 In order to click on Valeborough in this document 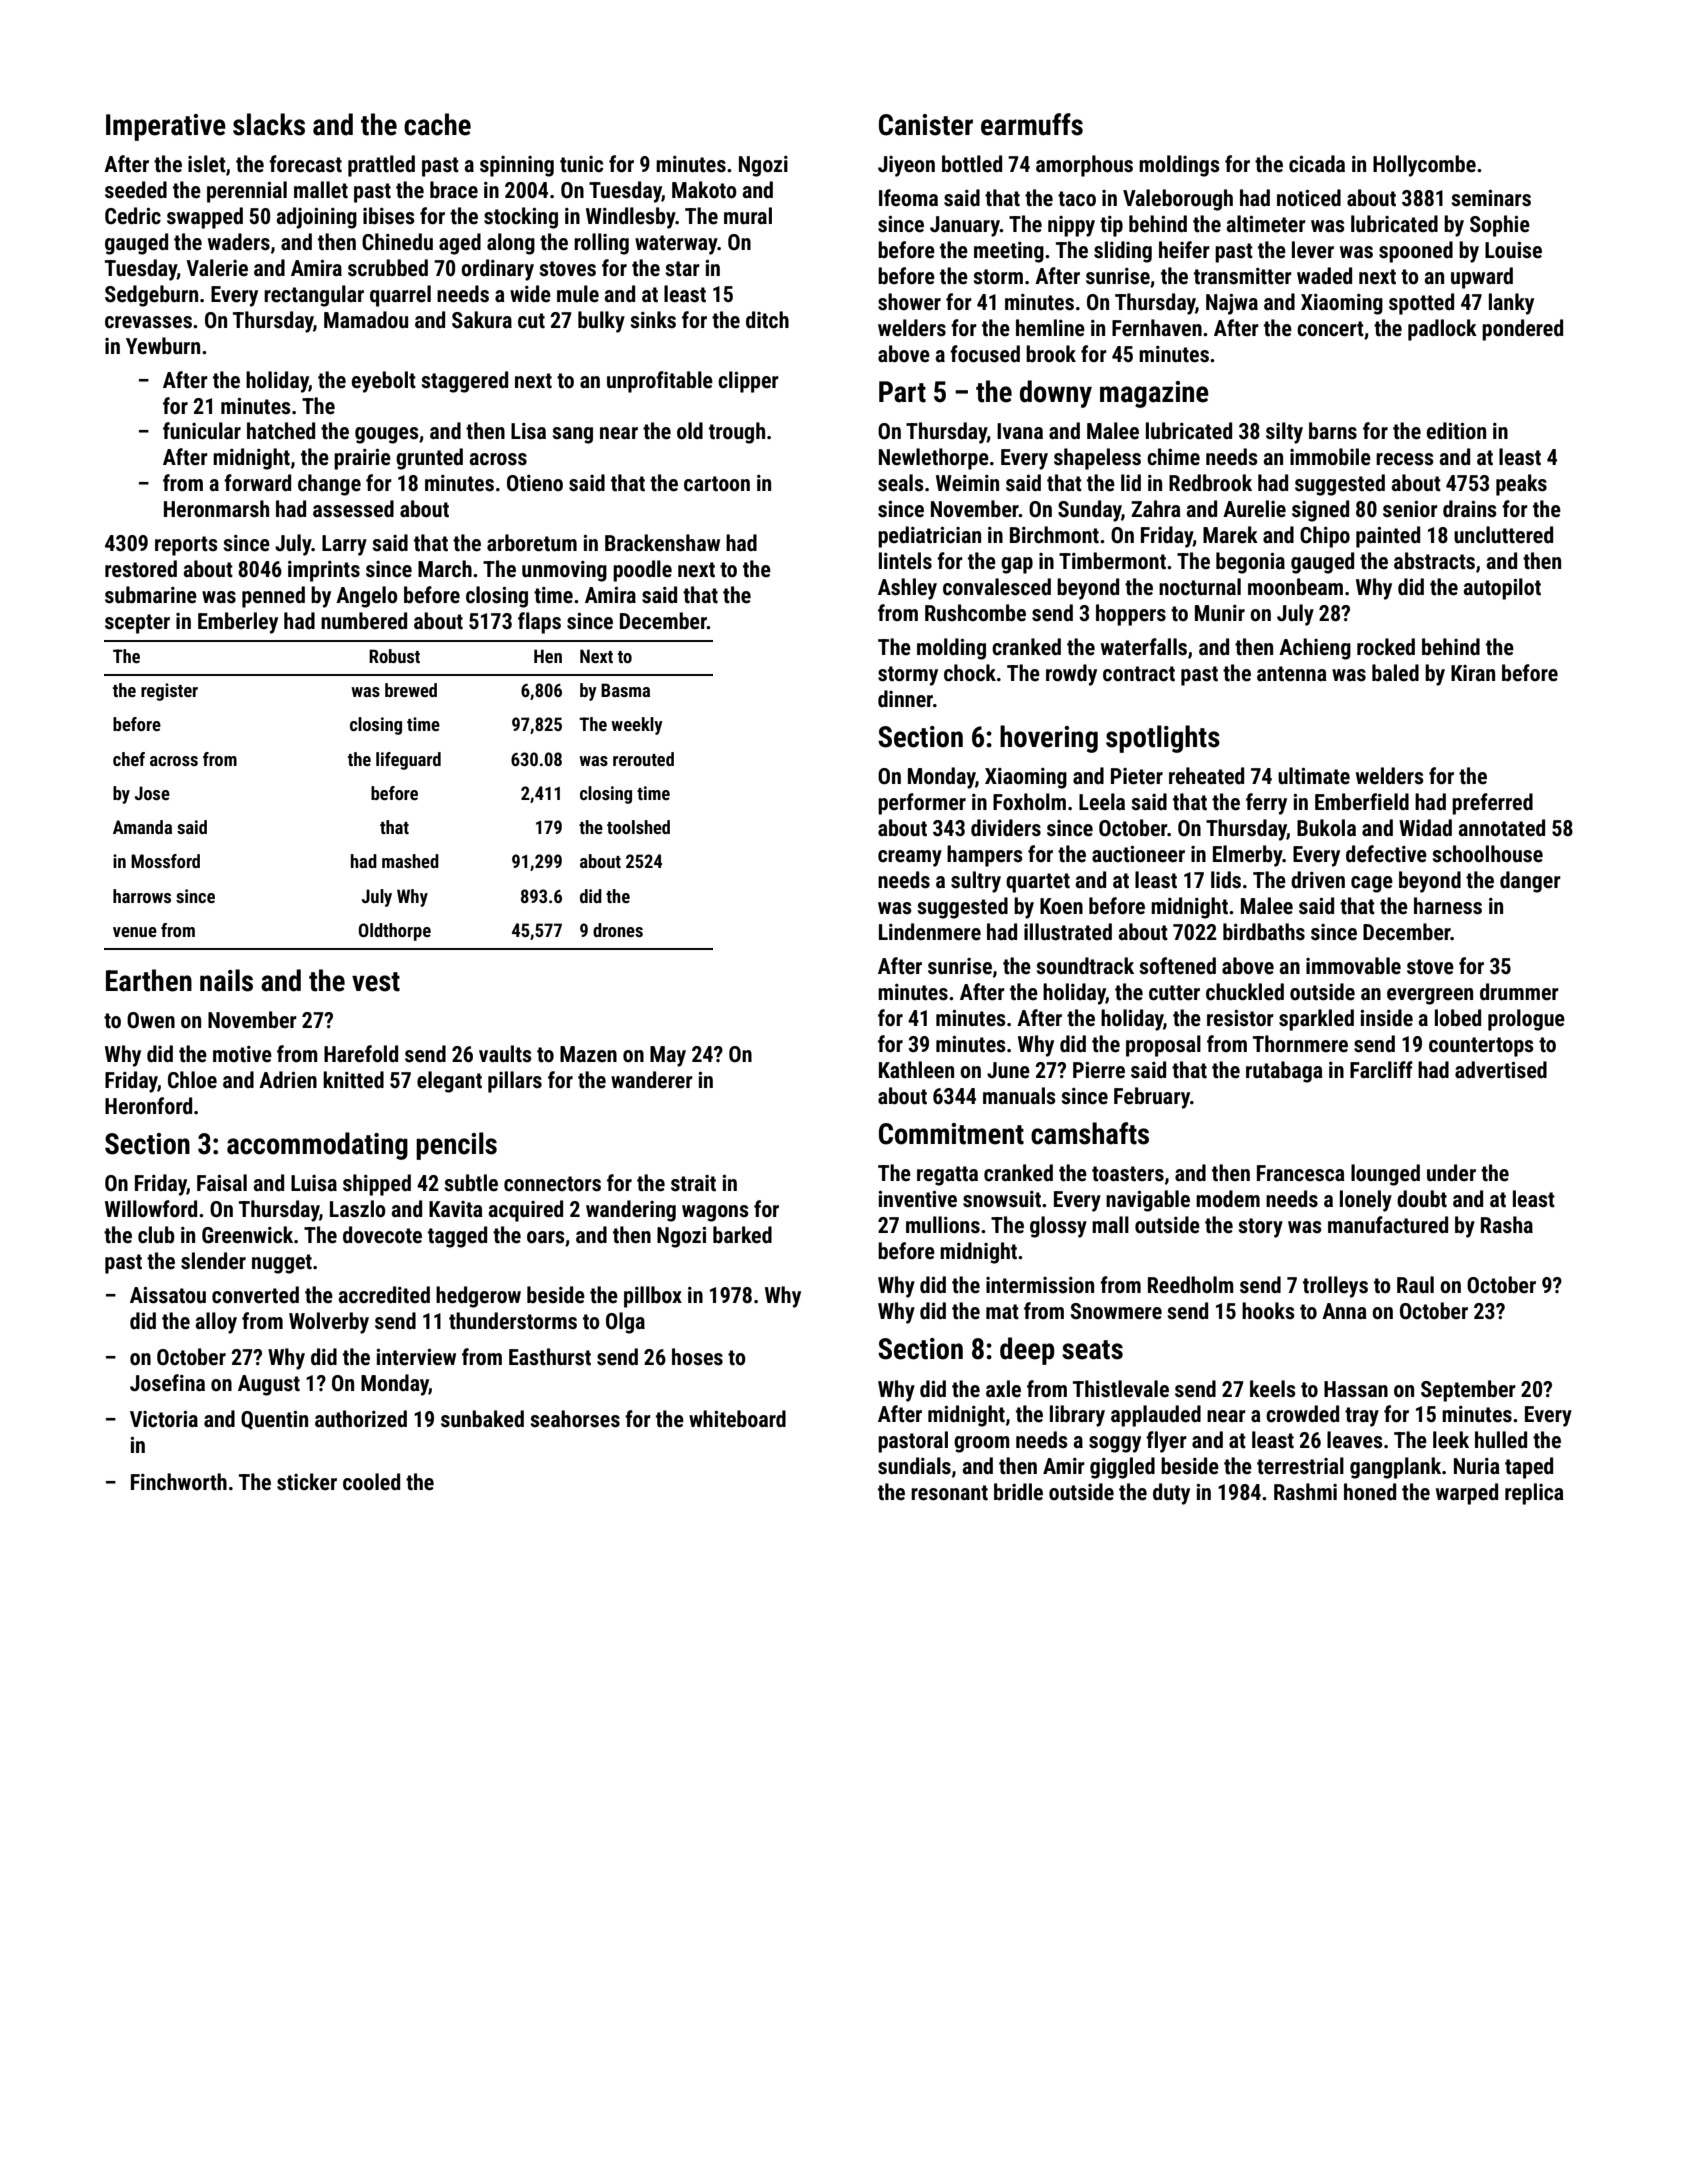, I will do `click(1178, 200)`.
